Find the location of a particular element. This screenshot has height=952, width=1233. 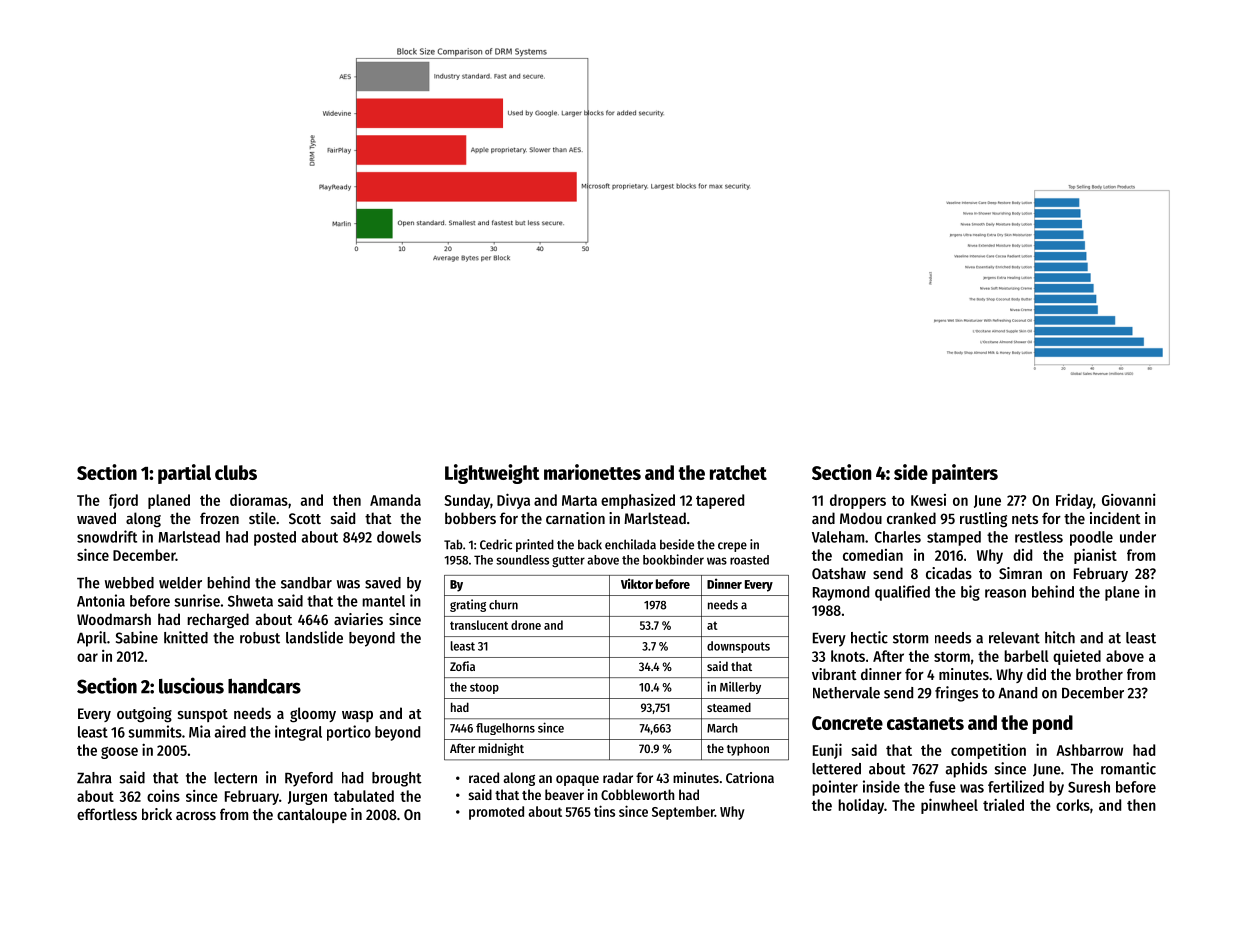

under is located at coordinates (1138, 537).
